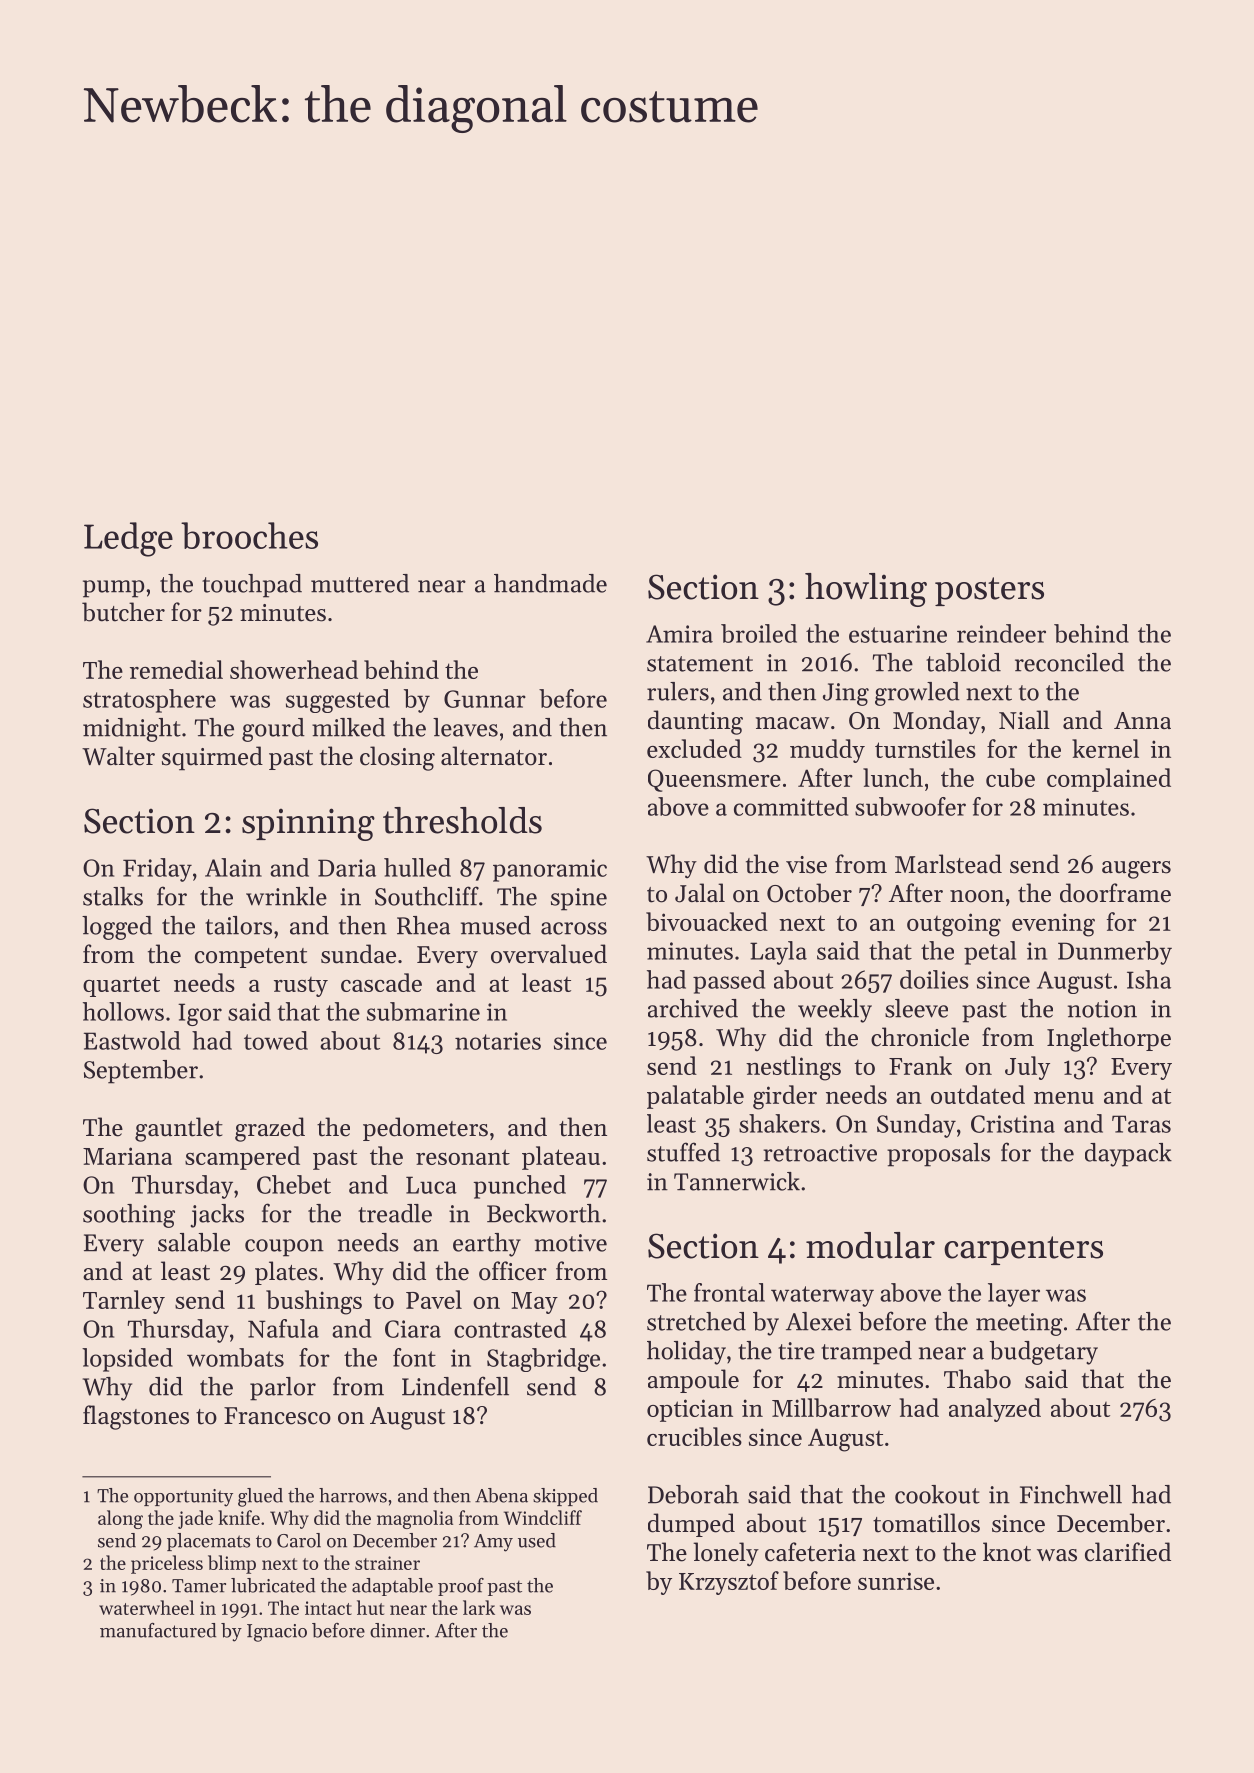 This document has height=1773, width=1254. What do you see at coordinates (395, 1213) in the document?
I see `treadle` at bounding box center [395, 1213].
